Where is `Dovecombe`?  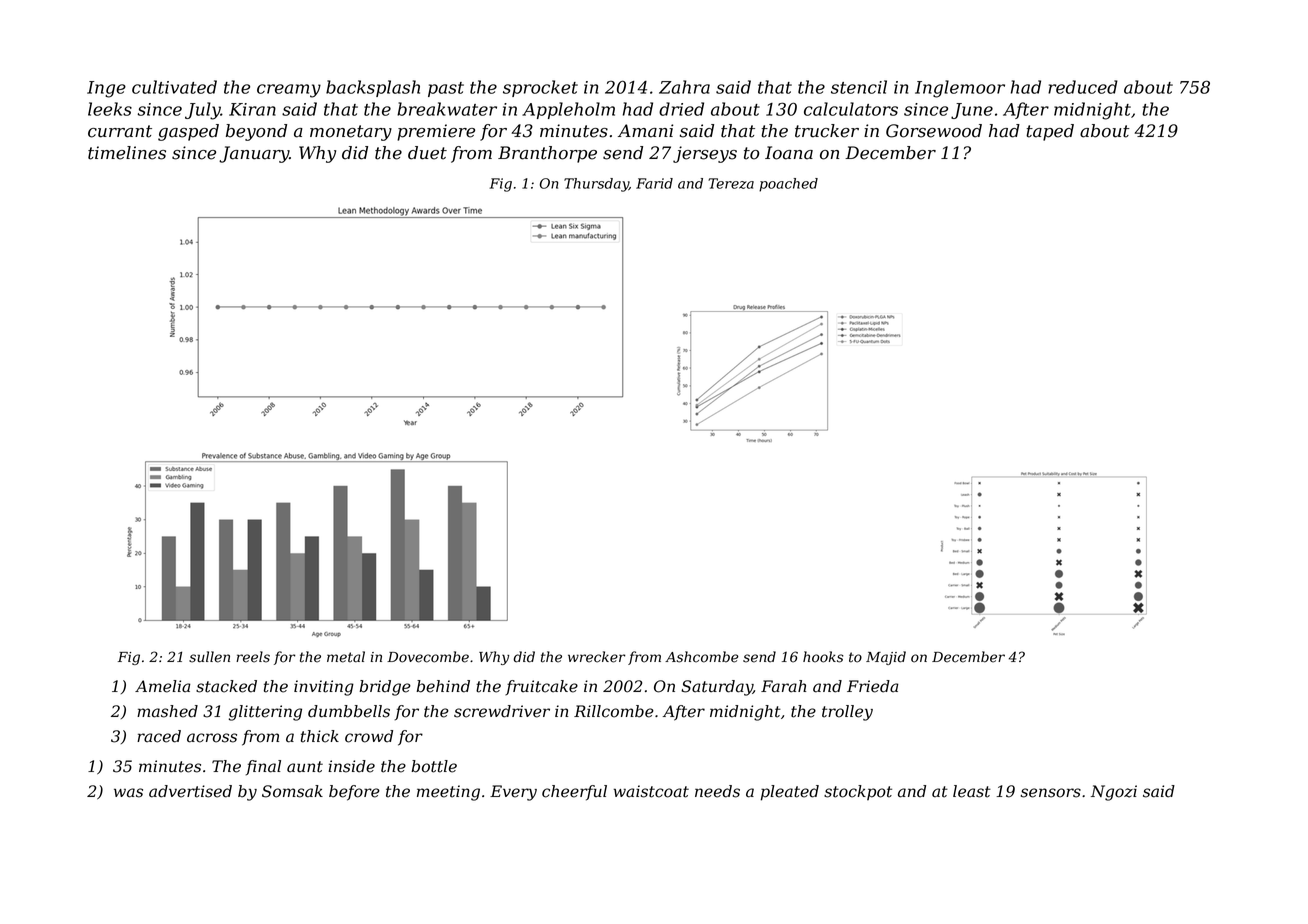
Dovecombe is located at coordinates (428, 657).
